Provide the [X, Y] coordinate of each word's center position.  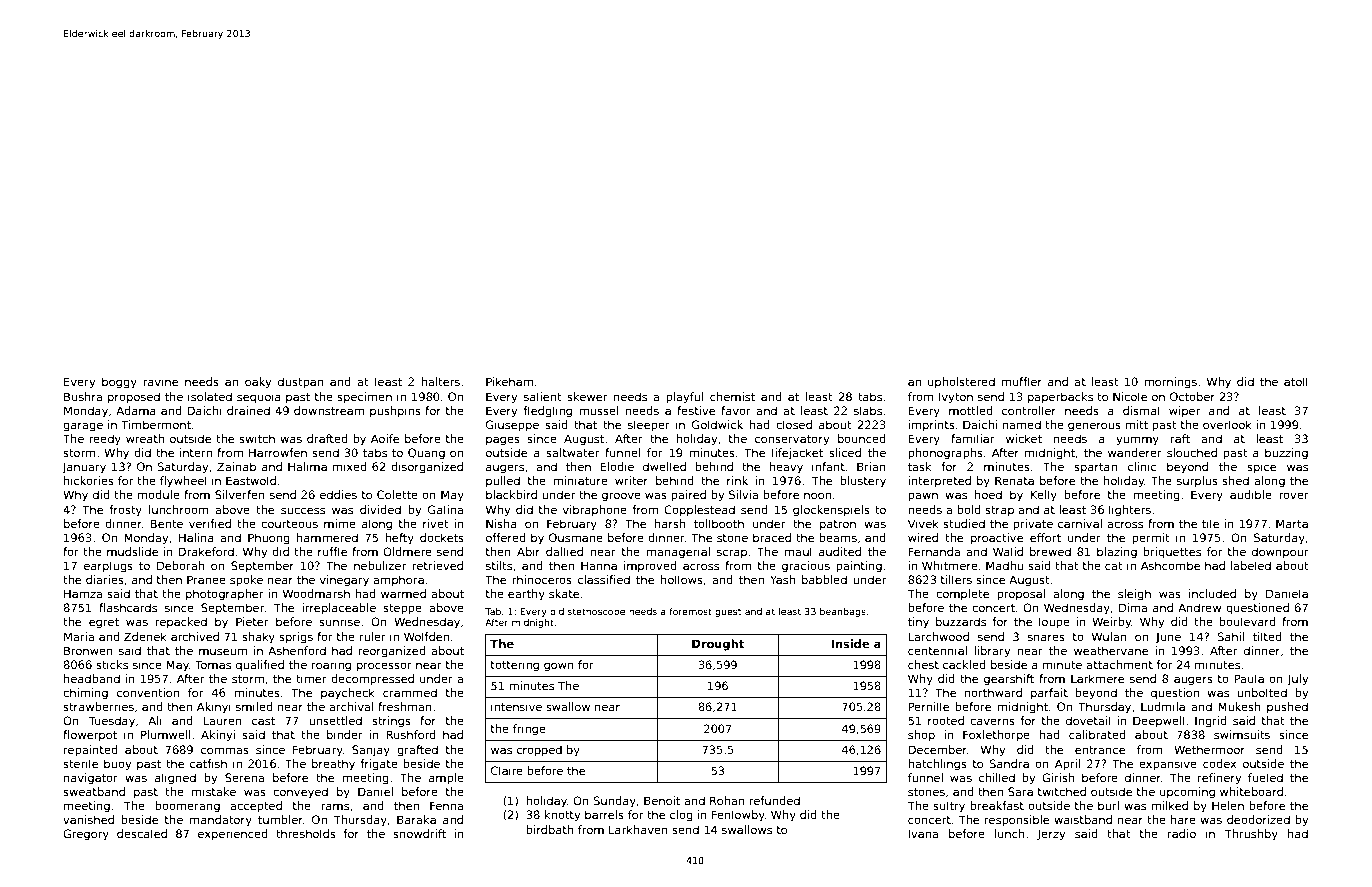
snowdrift [419, 833]
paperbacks [1060, 398]
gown [559, 667]
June [1168, 638]
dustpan [300, 383]
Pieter [252, 621]
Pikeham [509, 381]
